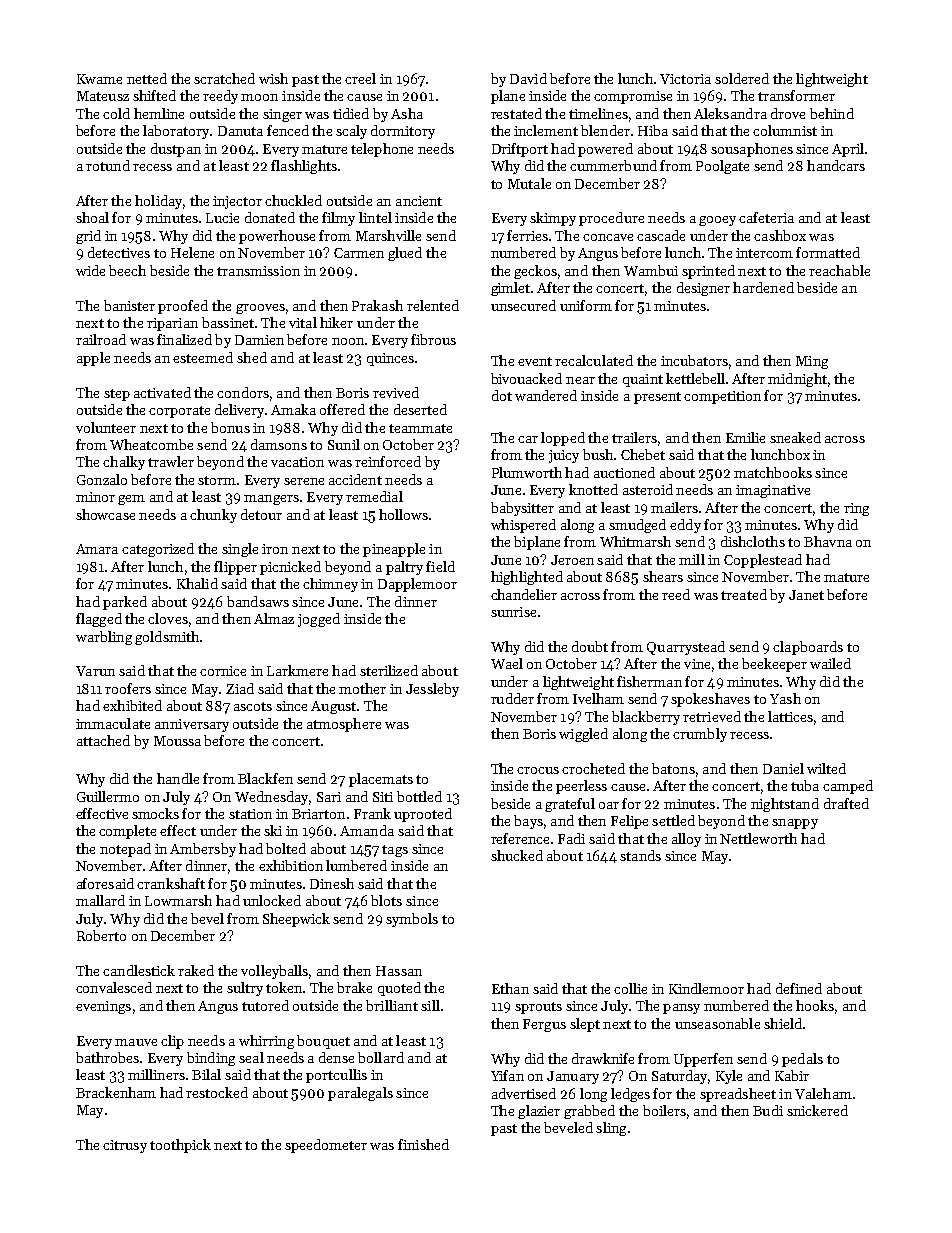 Image resolution: width=952 pixels, height=1233 pixels. Describe the element at coordinates (108, 165) in the page. I see `rotund` at that location.
